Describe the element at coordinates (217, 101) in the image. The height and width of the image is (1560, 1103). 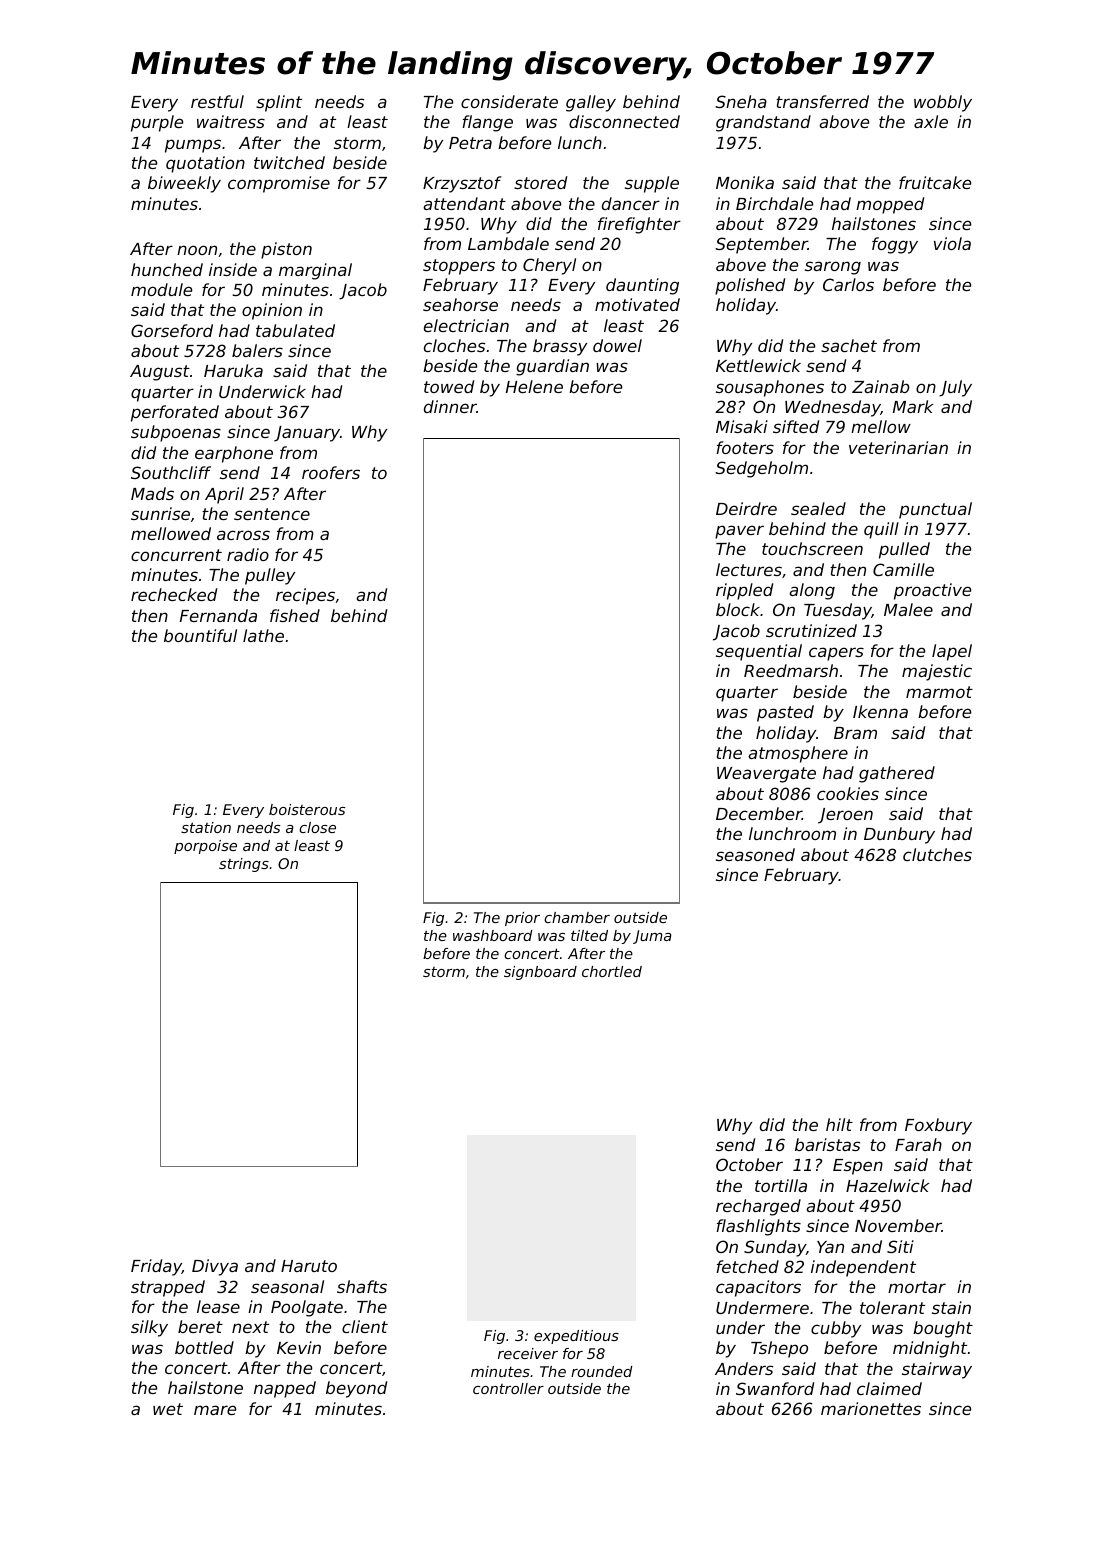
I see `restful` at that location.
